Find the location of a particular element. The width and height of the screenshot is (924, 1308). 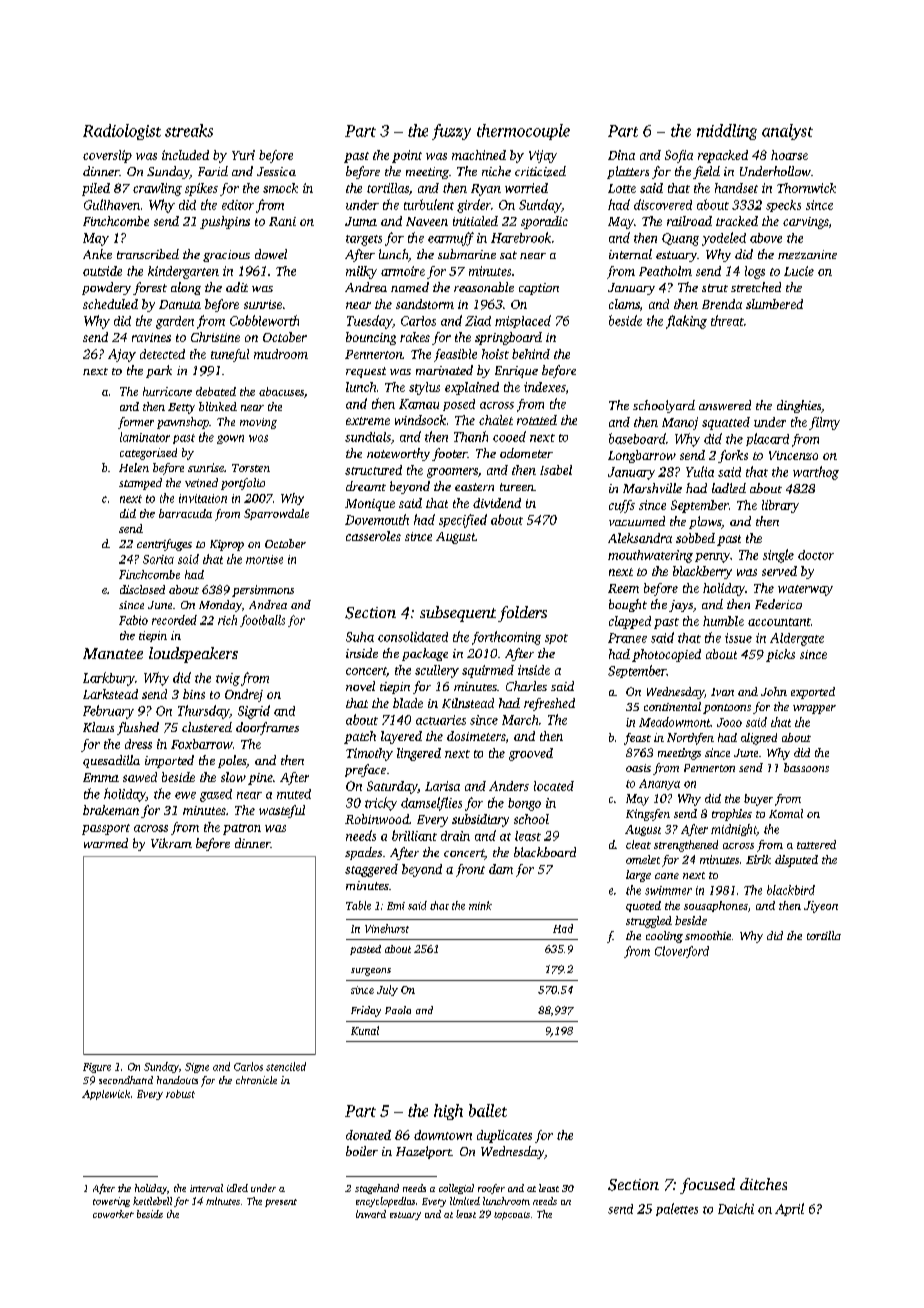

behind is located at coordinates (531, 354).
